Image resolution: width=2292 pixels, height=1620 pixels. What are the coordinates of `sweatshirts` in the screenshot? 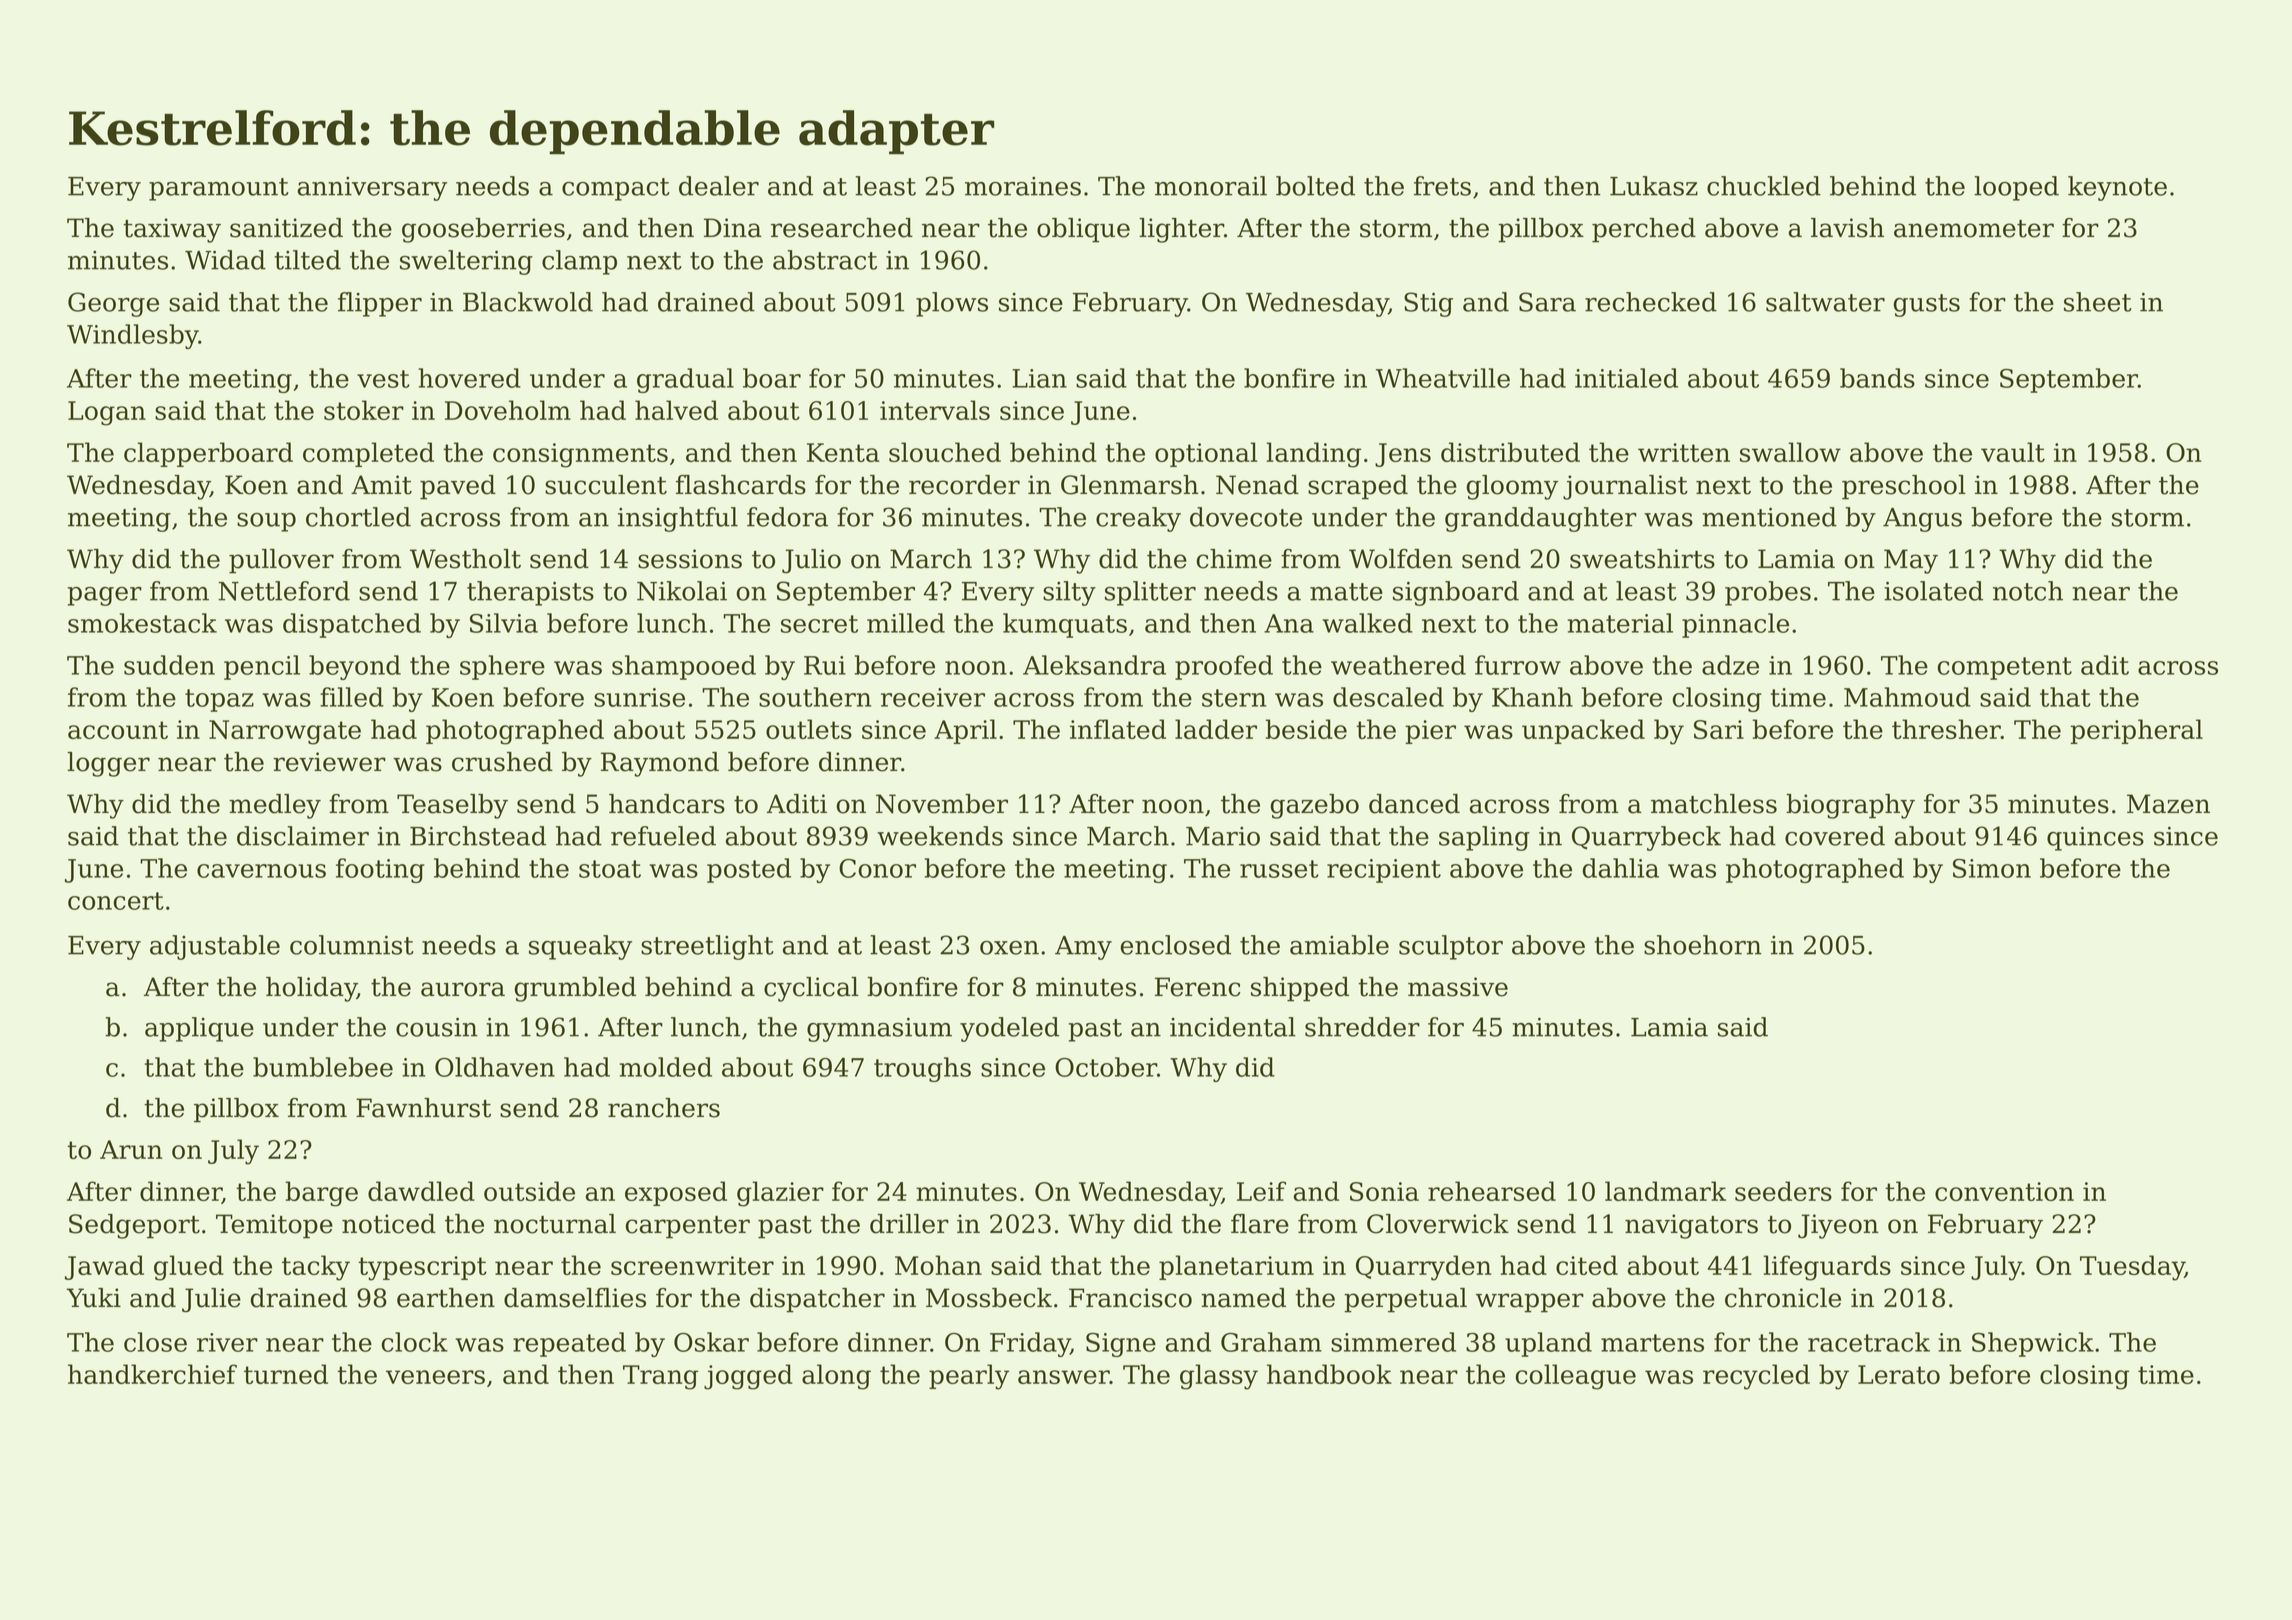 It's located at (1642, 559).
